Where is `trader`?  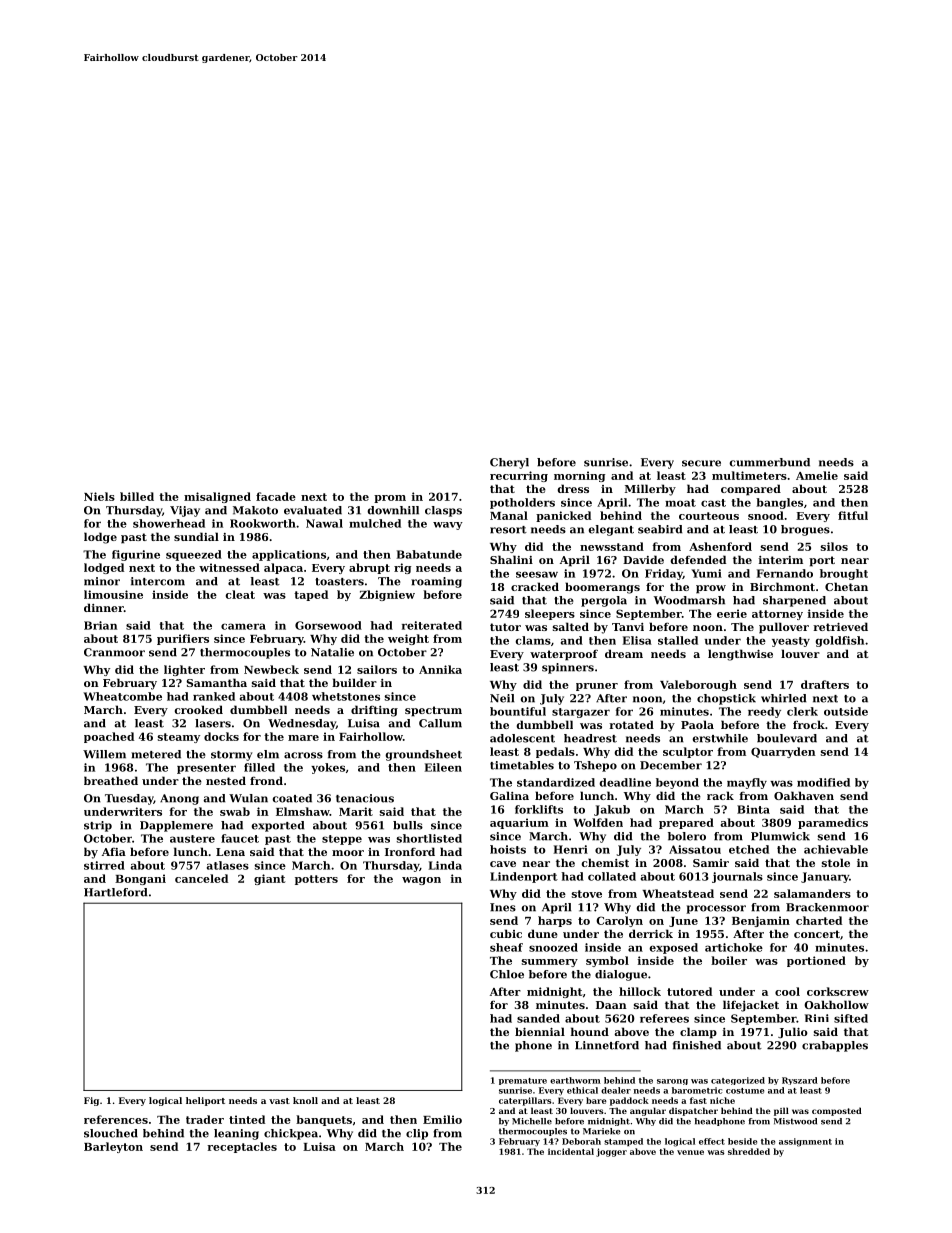
trader is located at coordinates (205, 1119).
